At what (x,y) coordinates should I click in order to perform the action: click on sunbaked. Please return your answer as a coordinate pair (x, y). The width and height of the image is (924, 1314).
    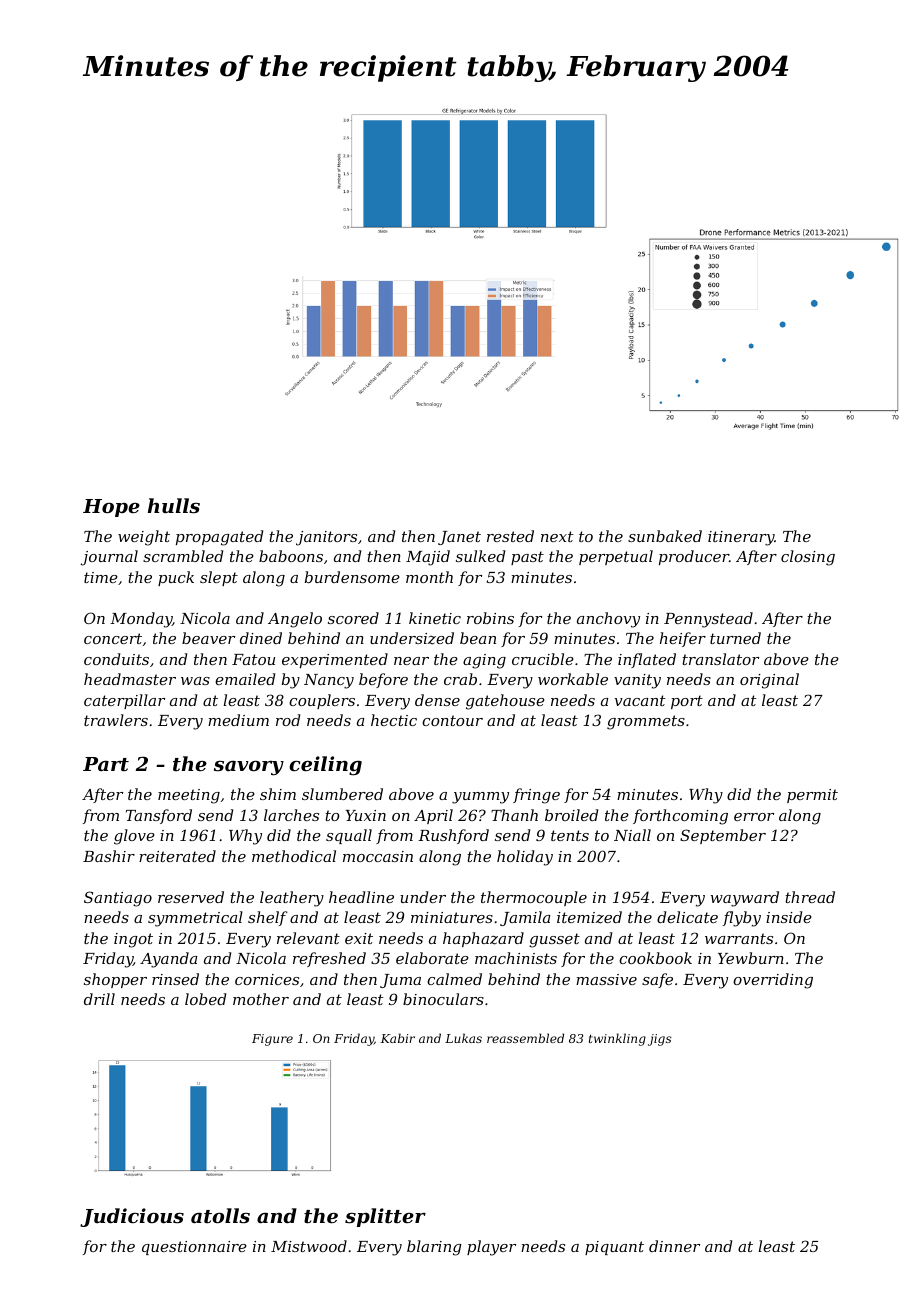
    Looking at the image, I should click on (665, 536).
